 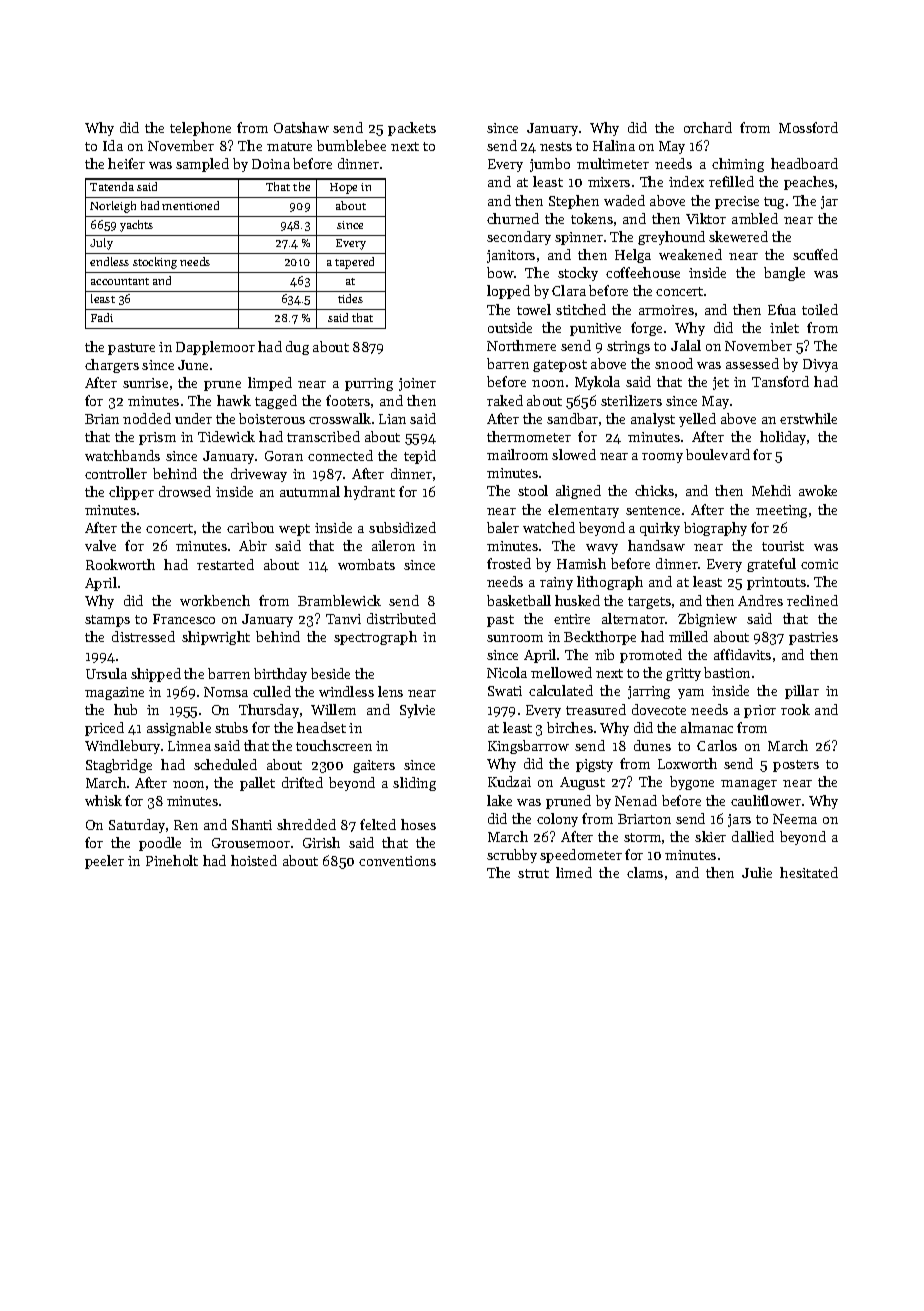 I want to click on clipper, so click(x=131, y=493).
